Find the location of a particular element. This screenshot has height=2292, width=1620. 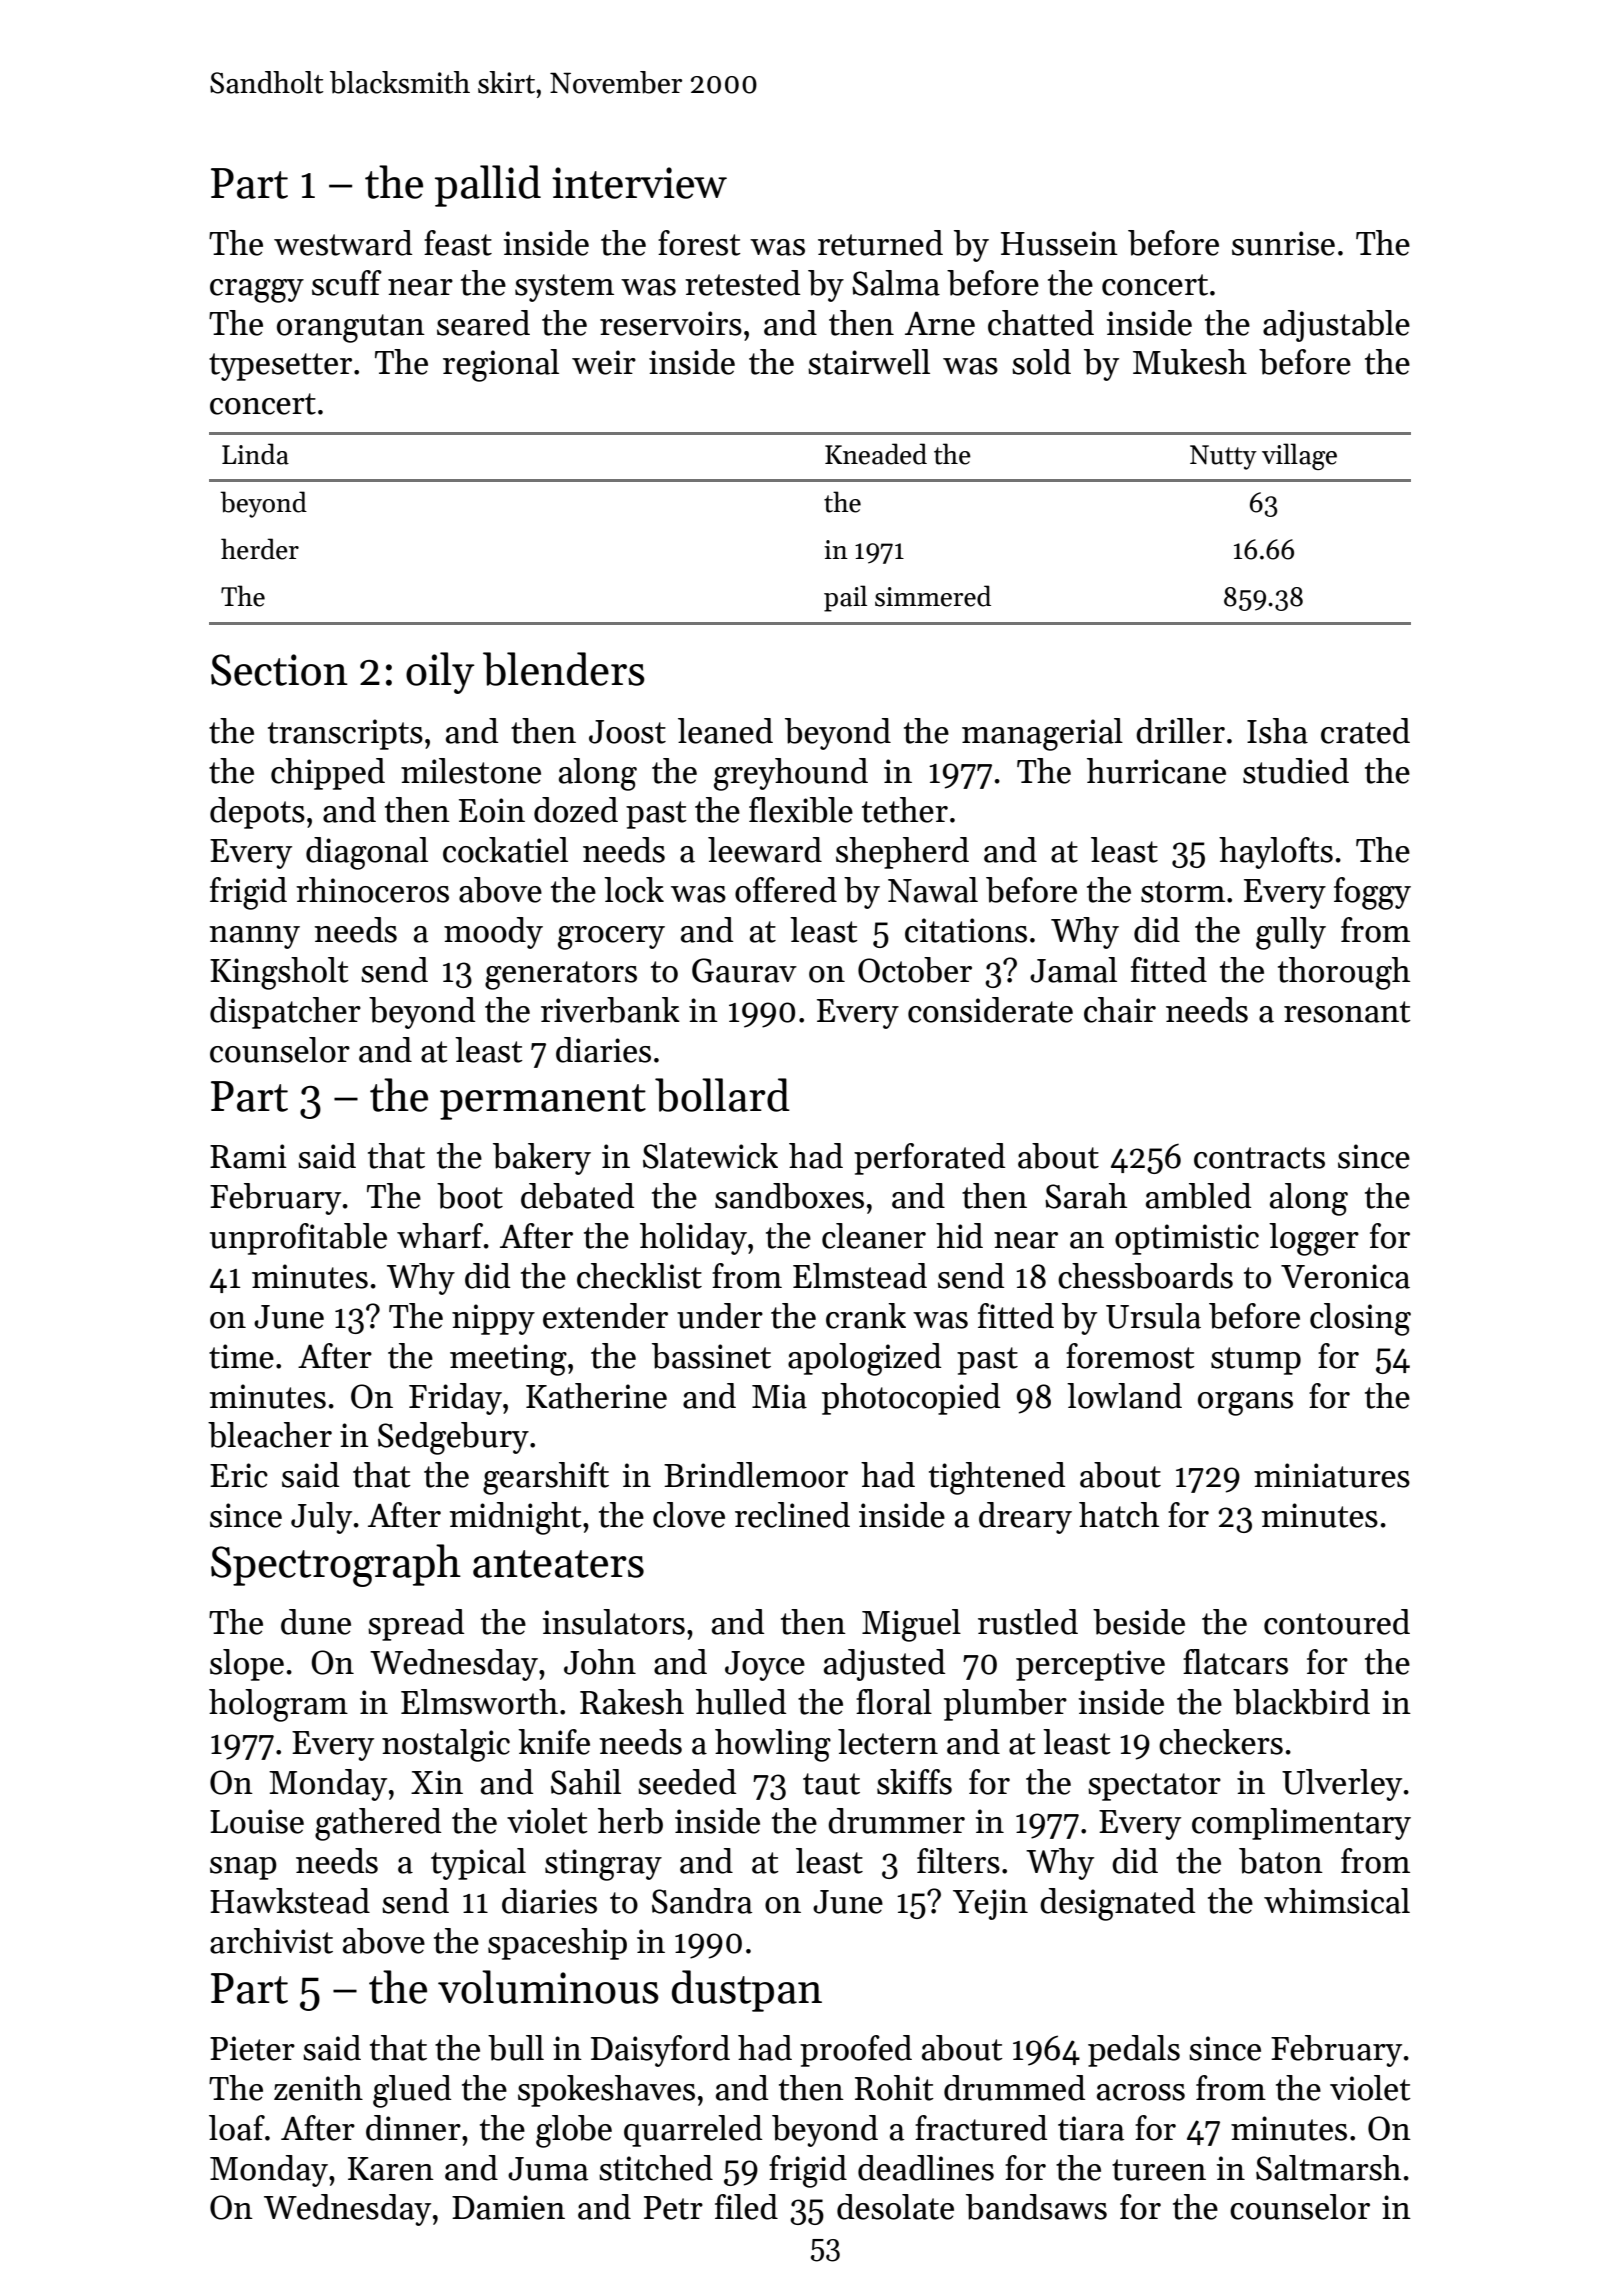

interview is located at coordinates (639, 183).
